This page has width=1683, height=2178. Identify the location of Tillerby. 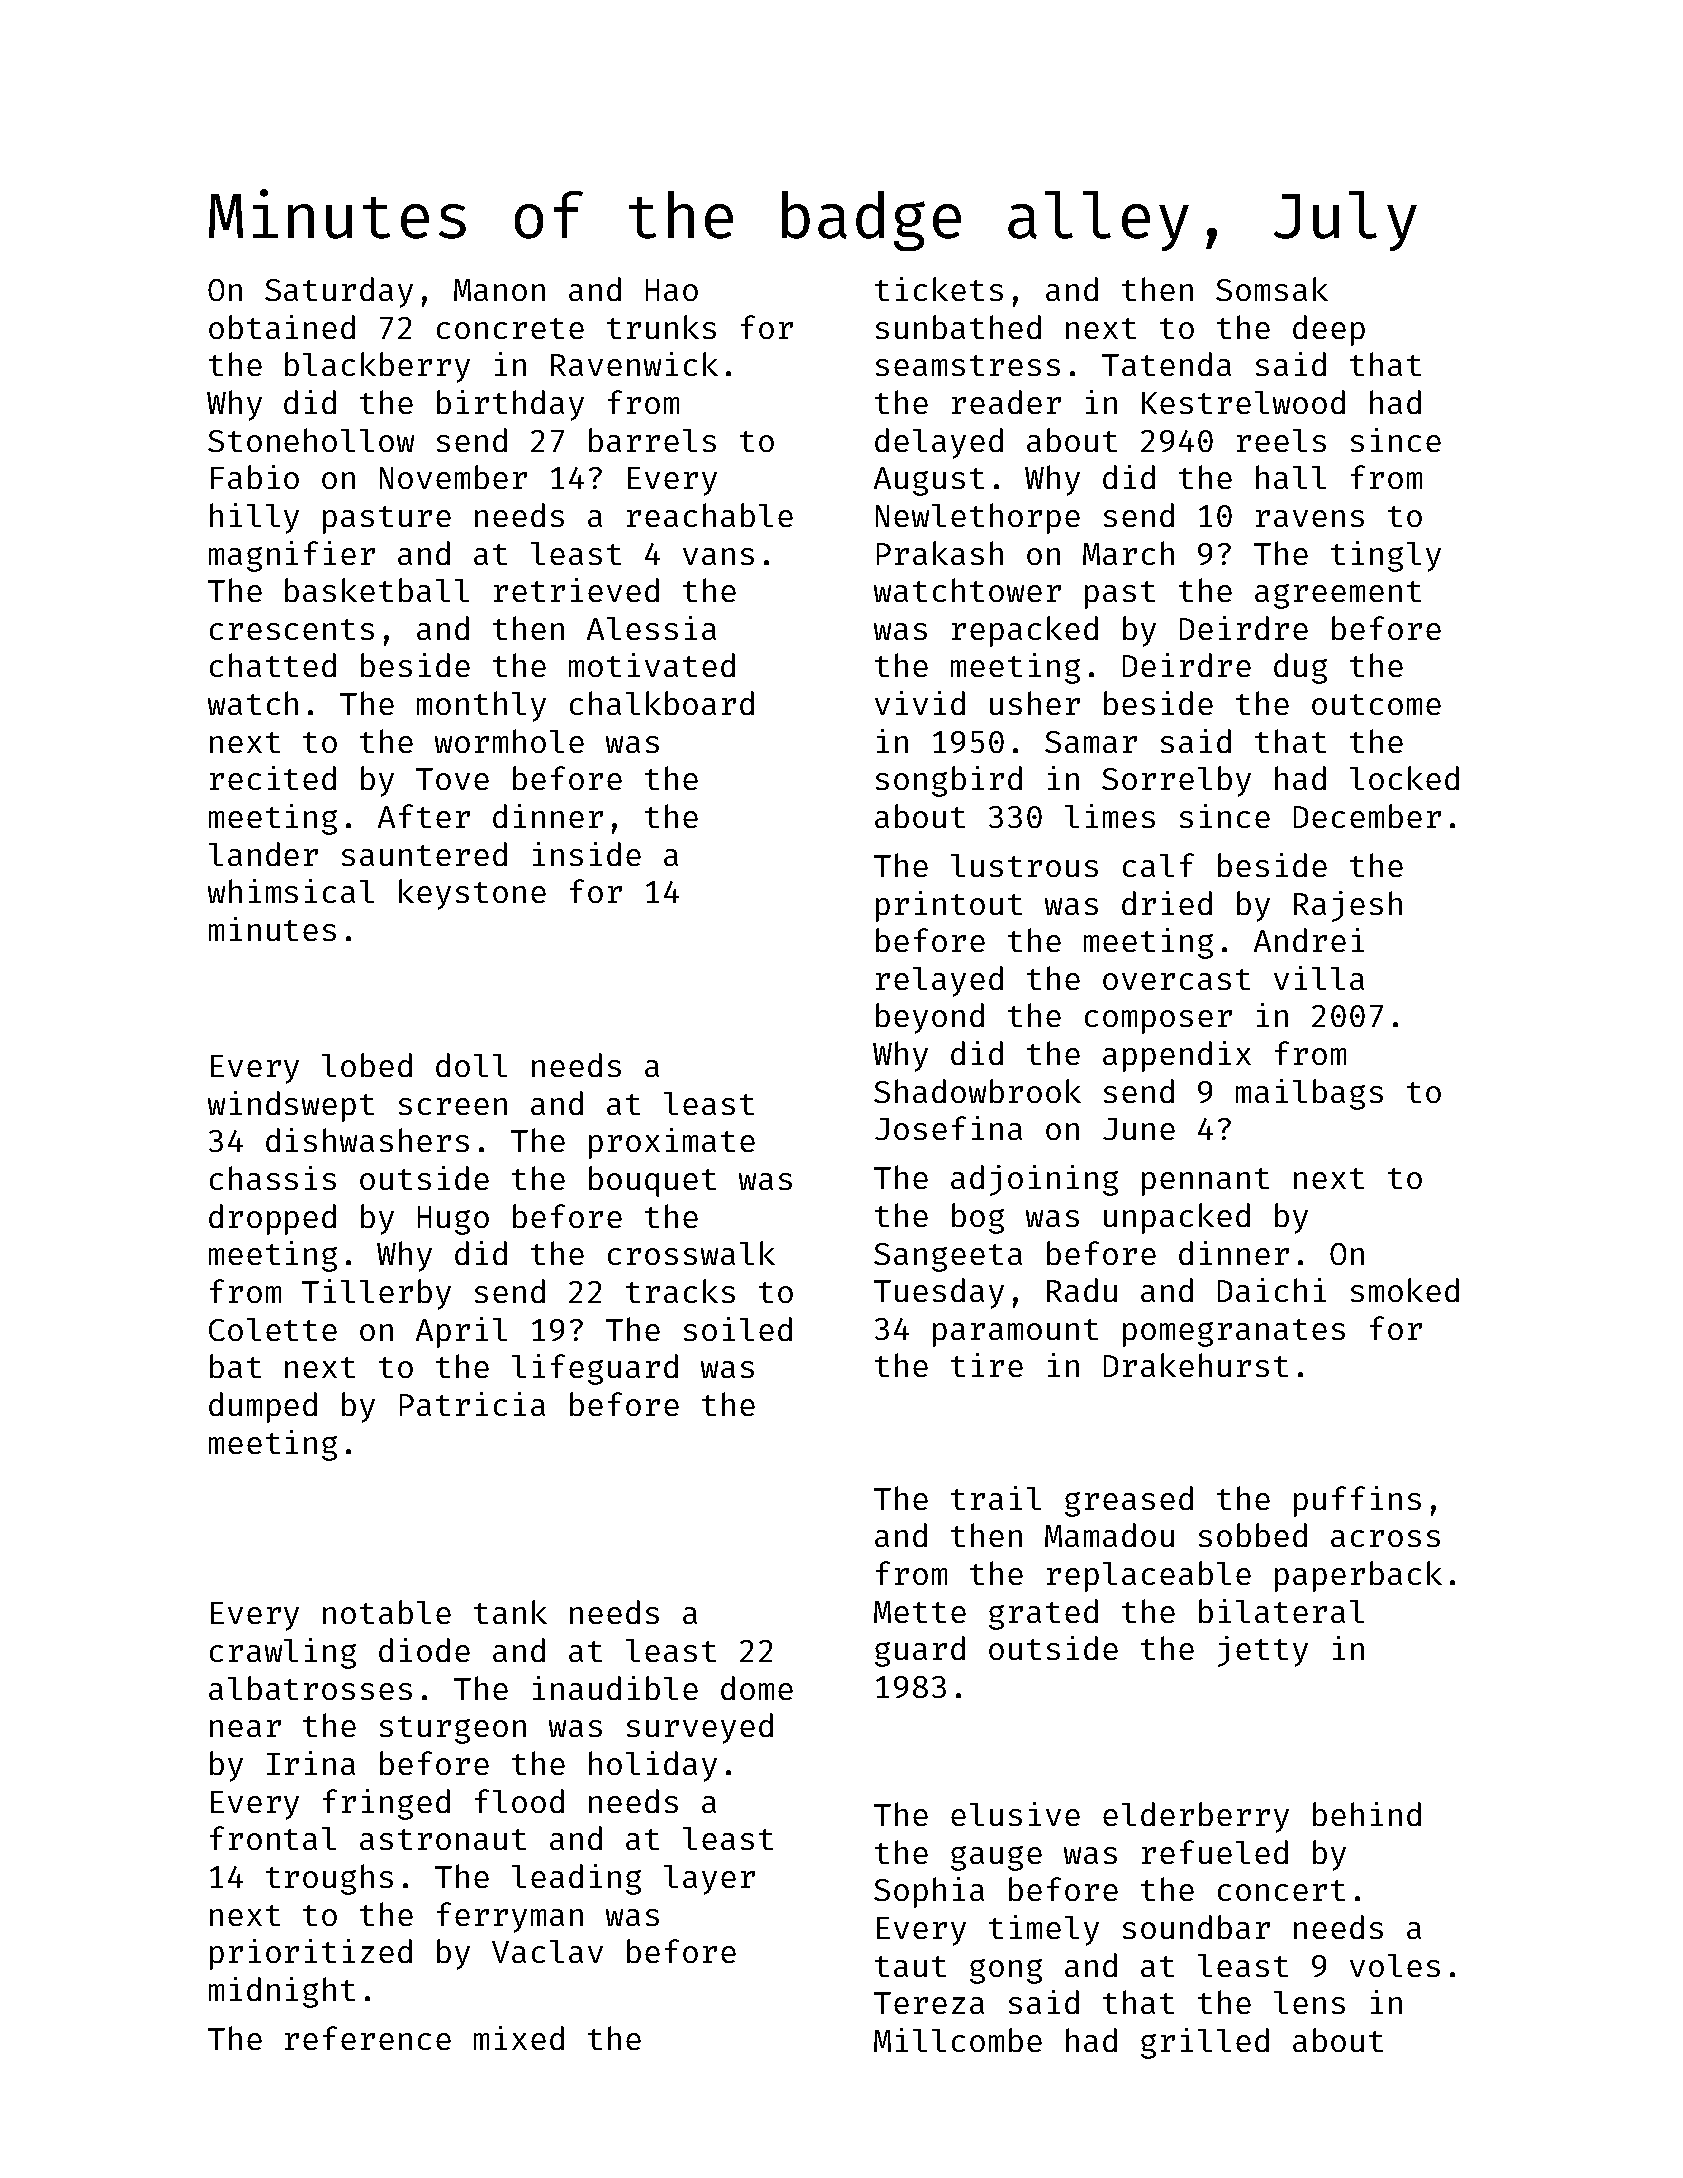
(376, 1294).
